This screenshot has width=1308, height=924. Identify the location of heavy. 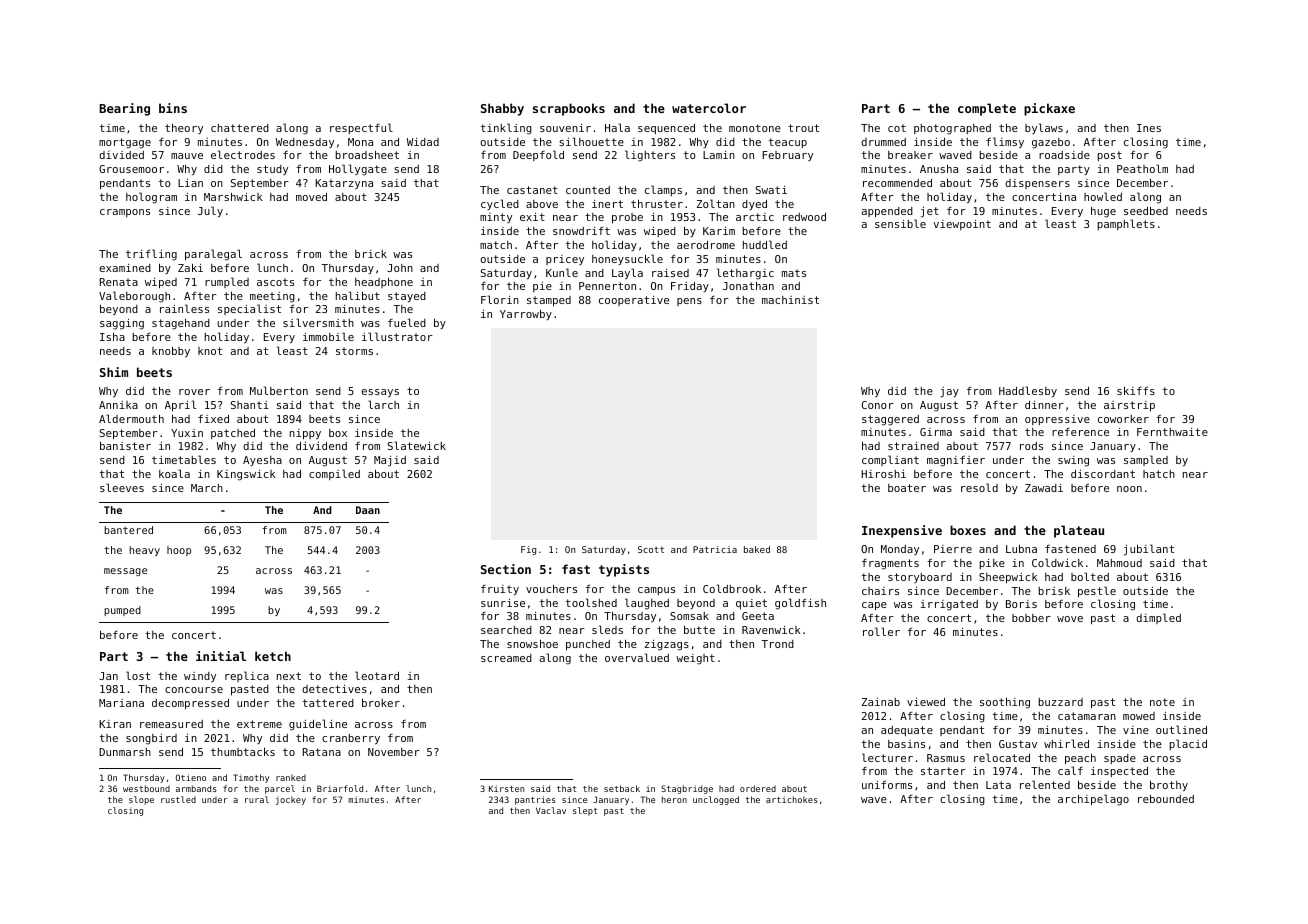
(144, 551).
